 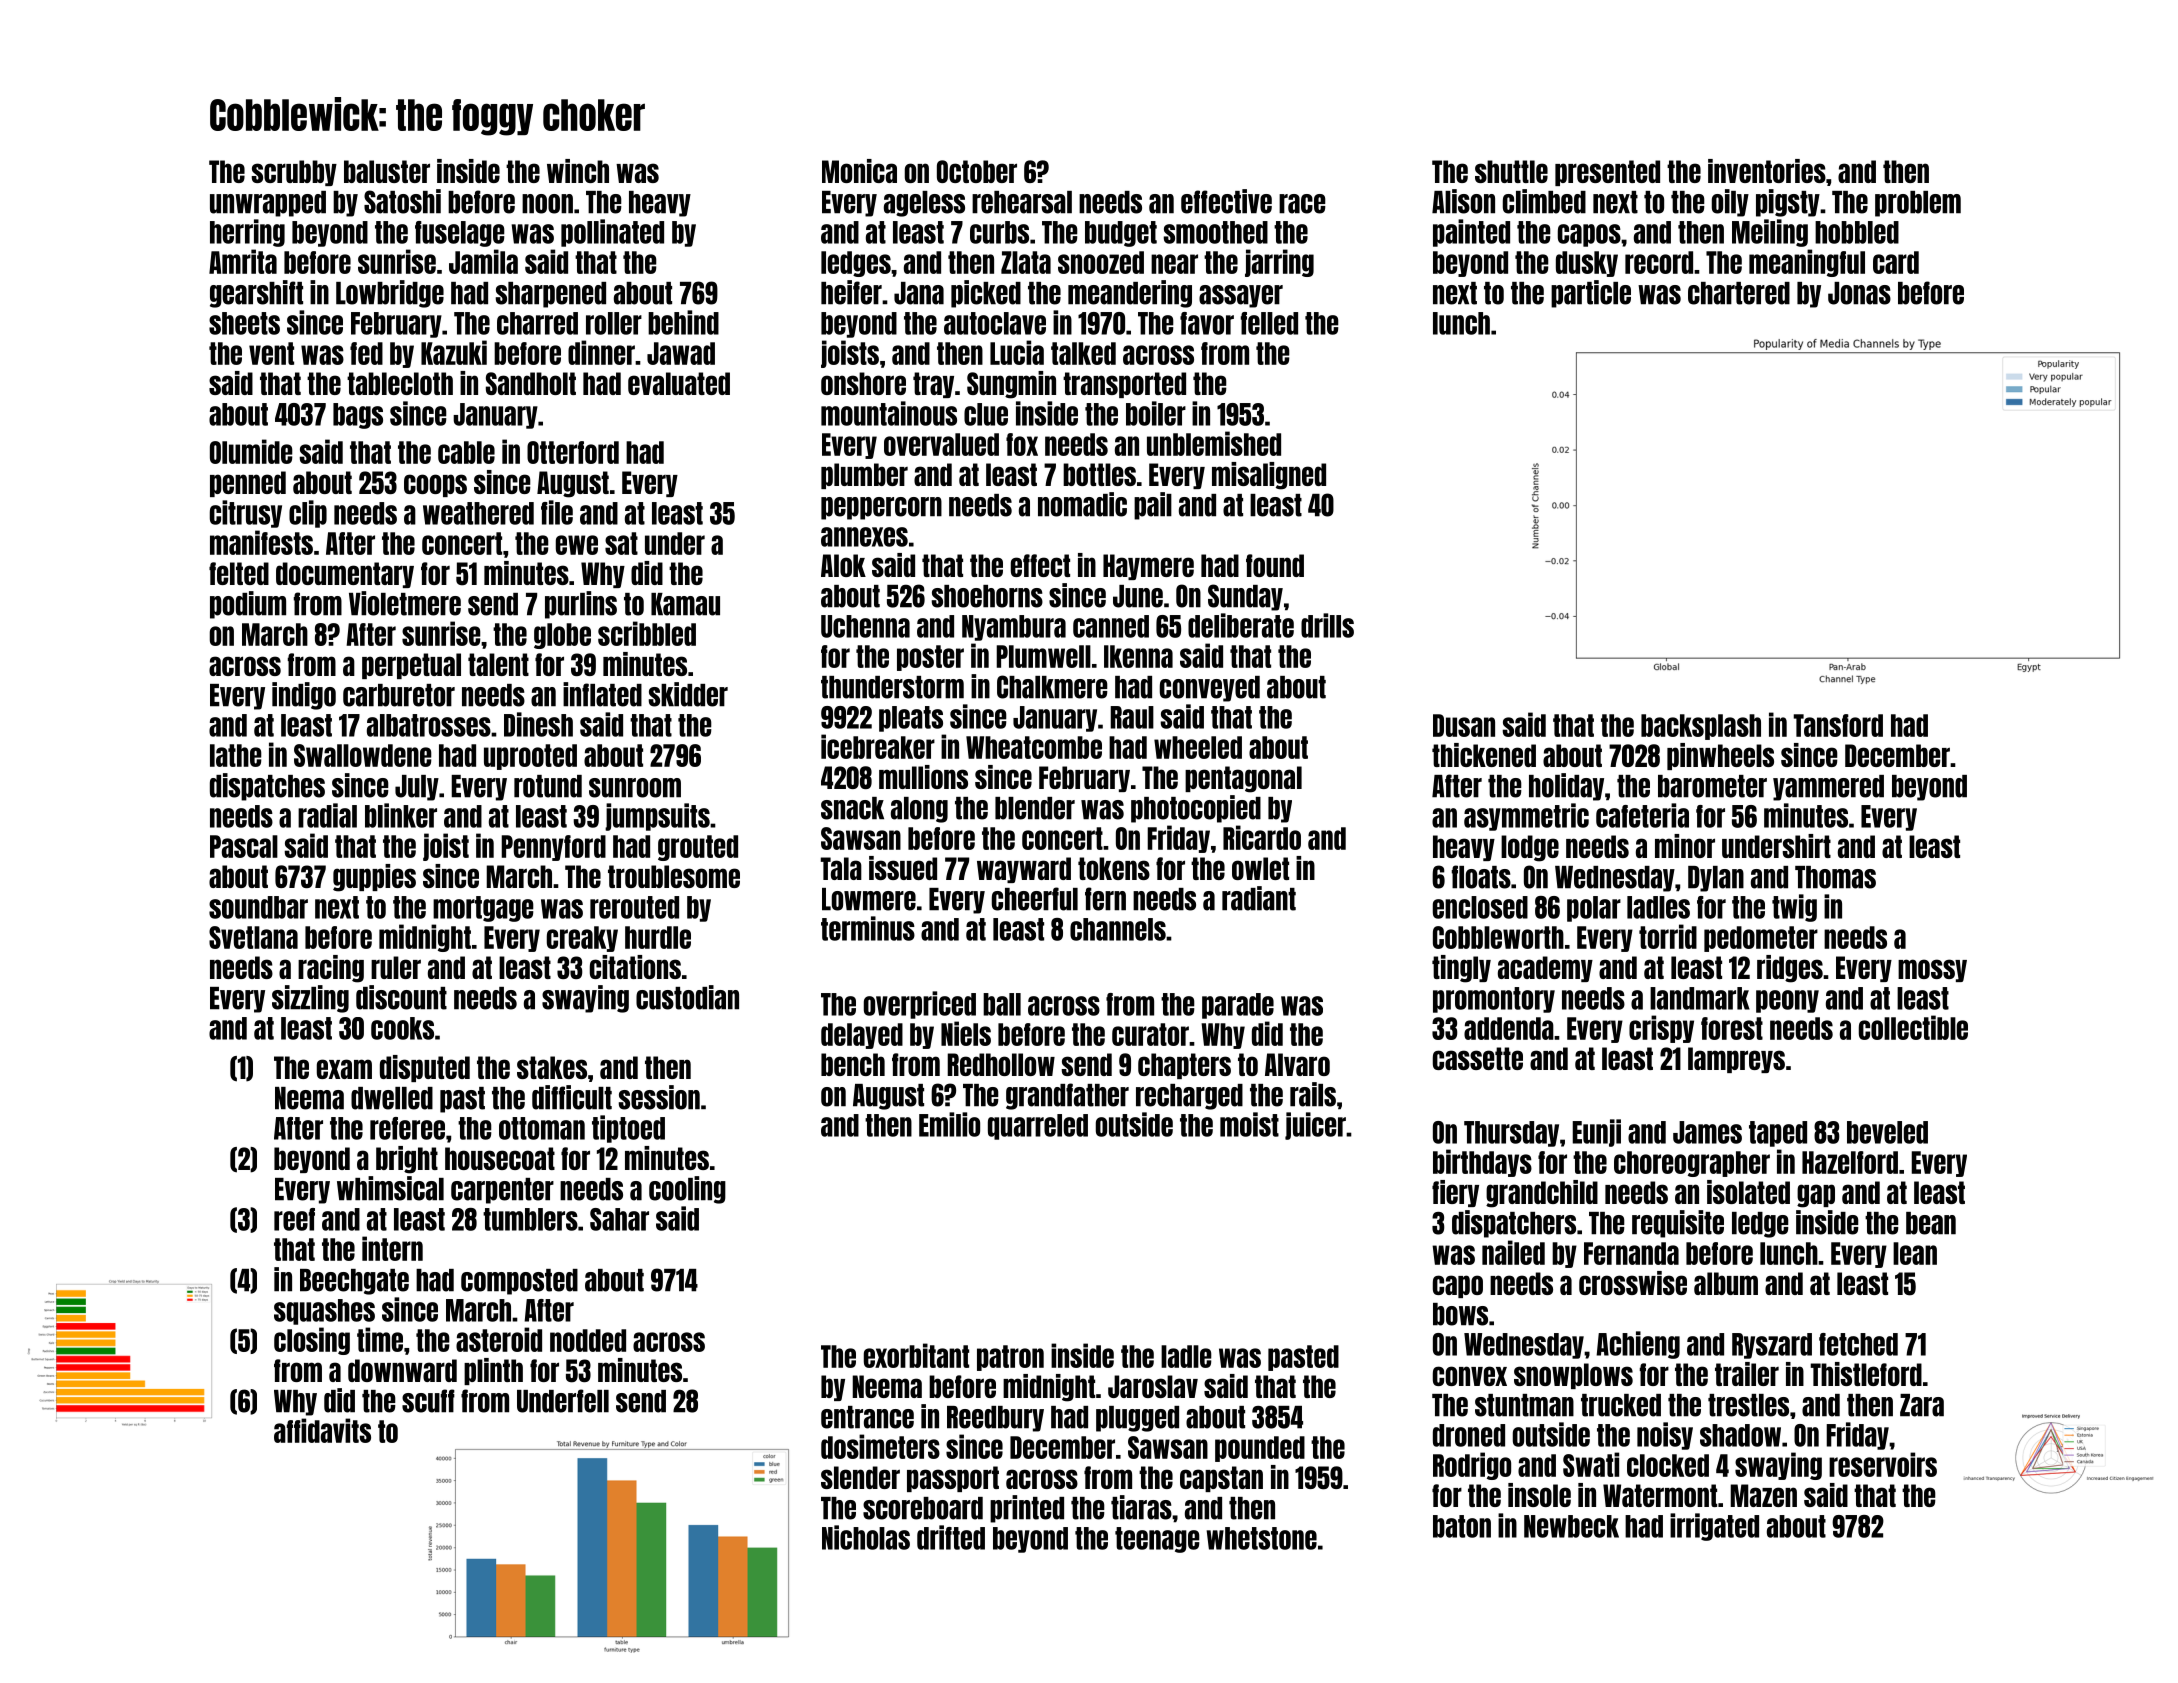 I want to click on misaligned, so click(x=1269, y=476).
